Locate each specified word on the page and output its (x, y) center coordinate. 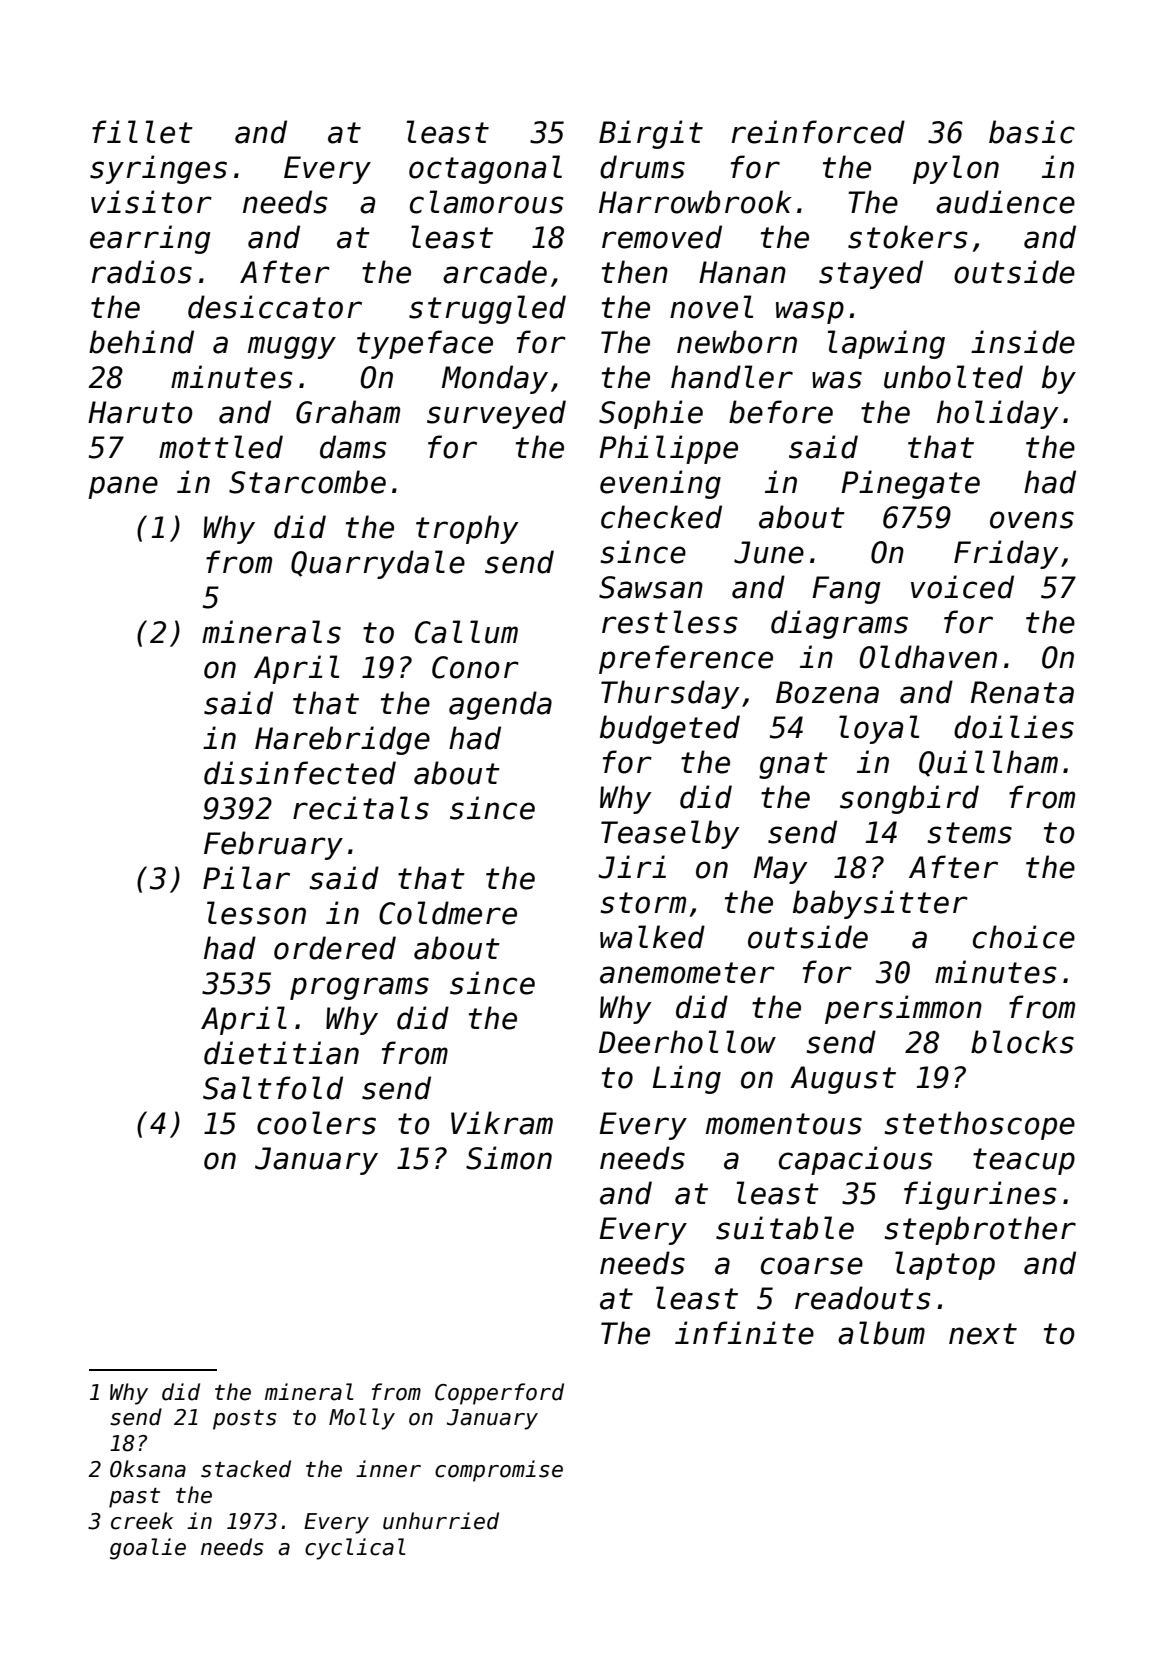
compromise (499, 1471)
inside (1023, 342)
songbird (909, 799)
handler (732, 377)
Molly (362, 1419)
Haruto (140, 412)
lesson (256, 913)
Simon (509, 1158)
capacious (855, 1160)
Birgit (651, 134)
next (983, 1334)
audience (1005, 202)
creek (142, 1521)
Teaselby (670, 834)
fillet (142, 132)
